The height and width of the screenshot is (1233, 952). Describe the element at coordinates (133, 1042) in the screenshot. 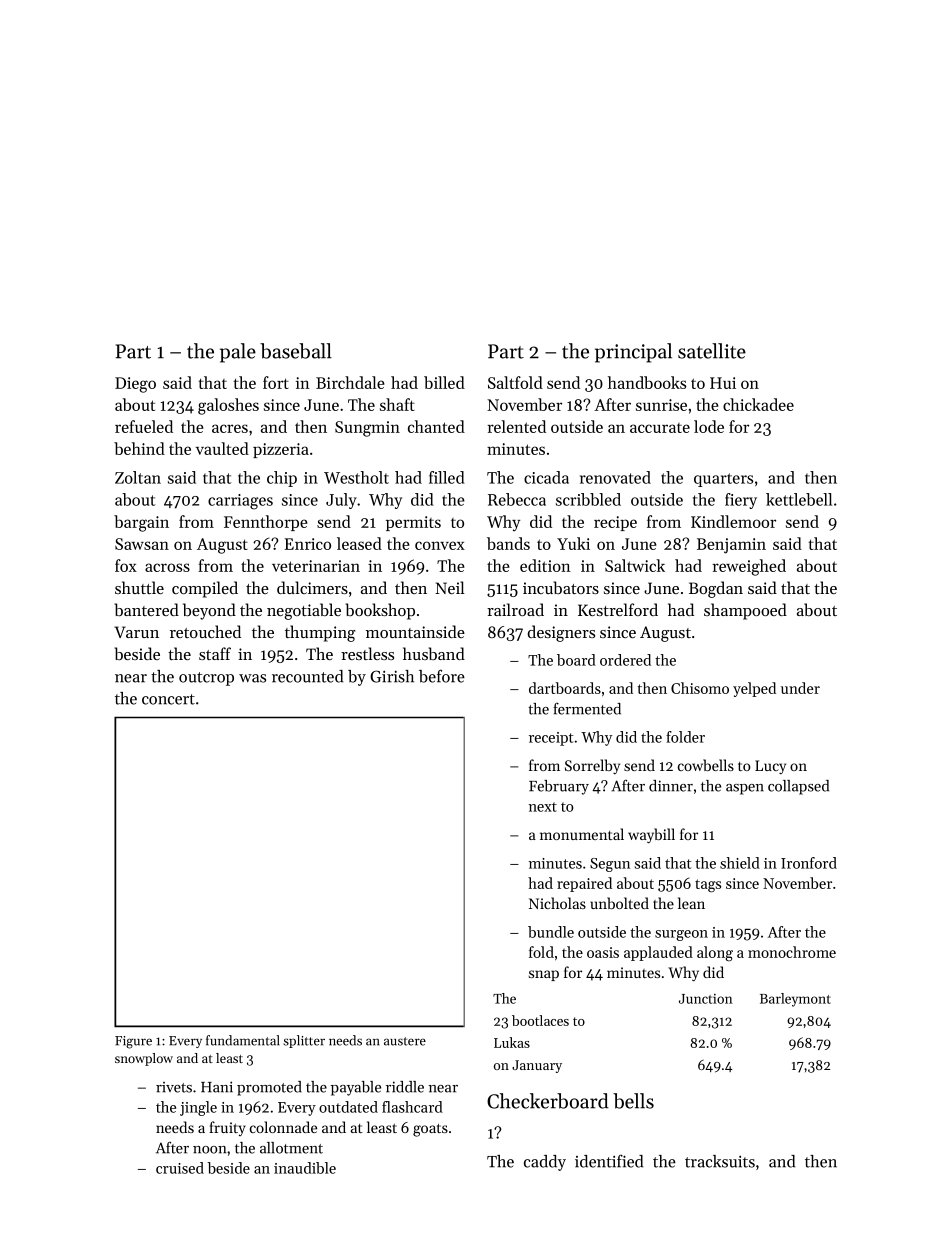

I see `Figure` at that location.
